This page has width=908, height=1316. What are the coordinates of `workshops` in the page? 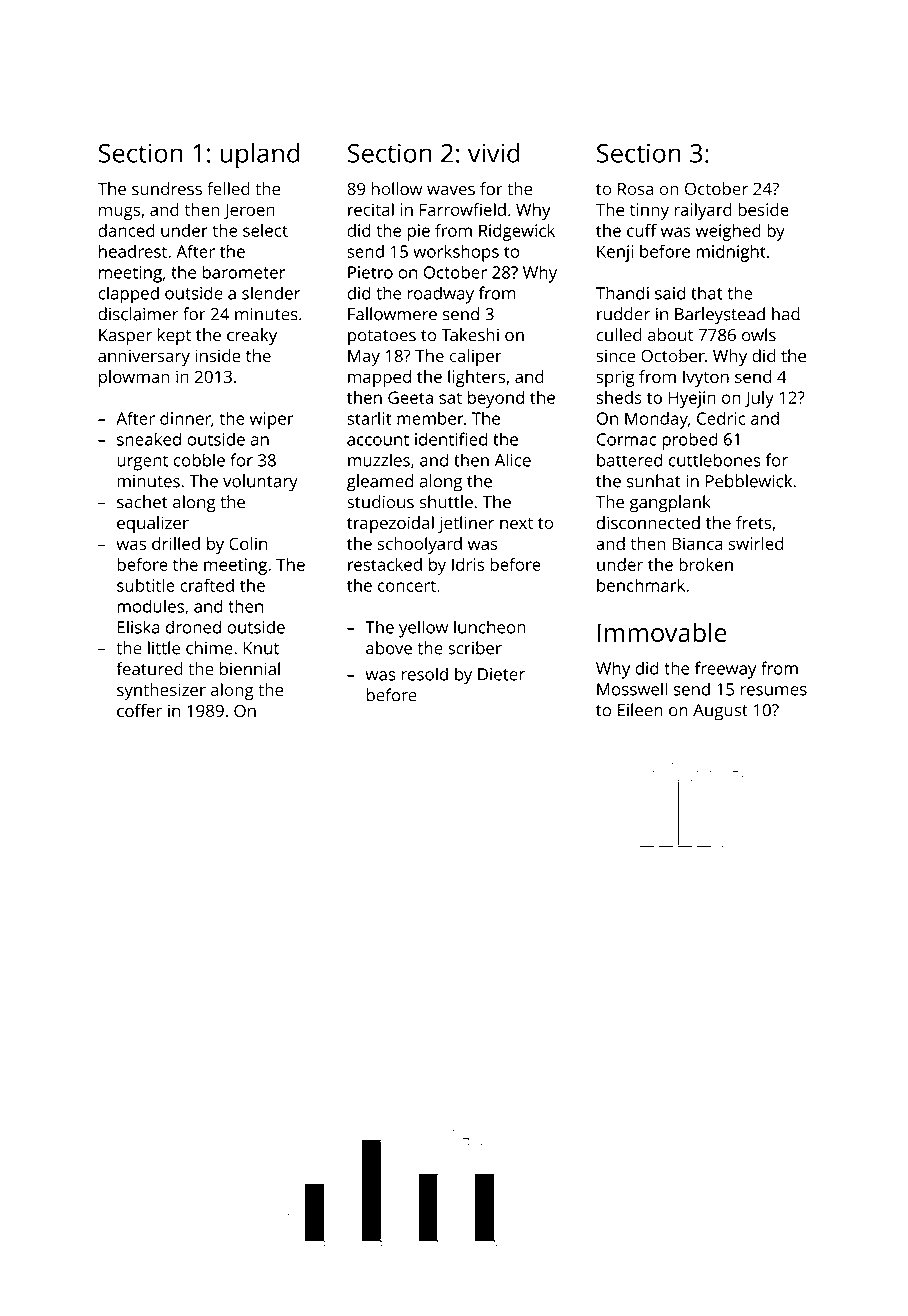 It's located at (456, 253).
